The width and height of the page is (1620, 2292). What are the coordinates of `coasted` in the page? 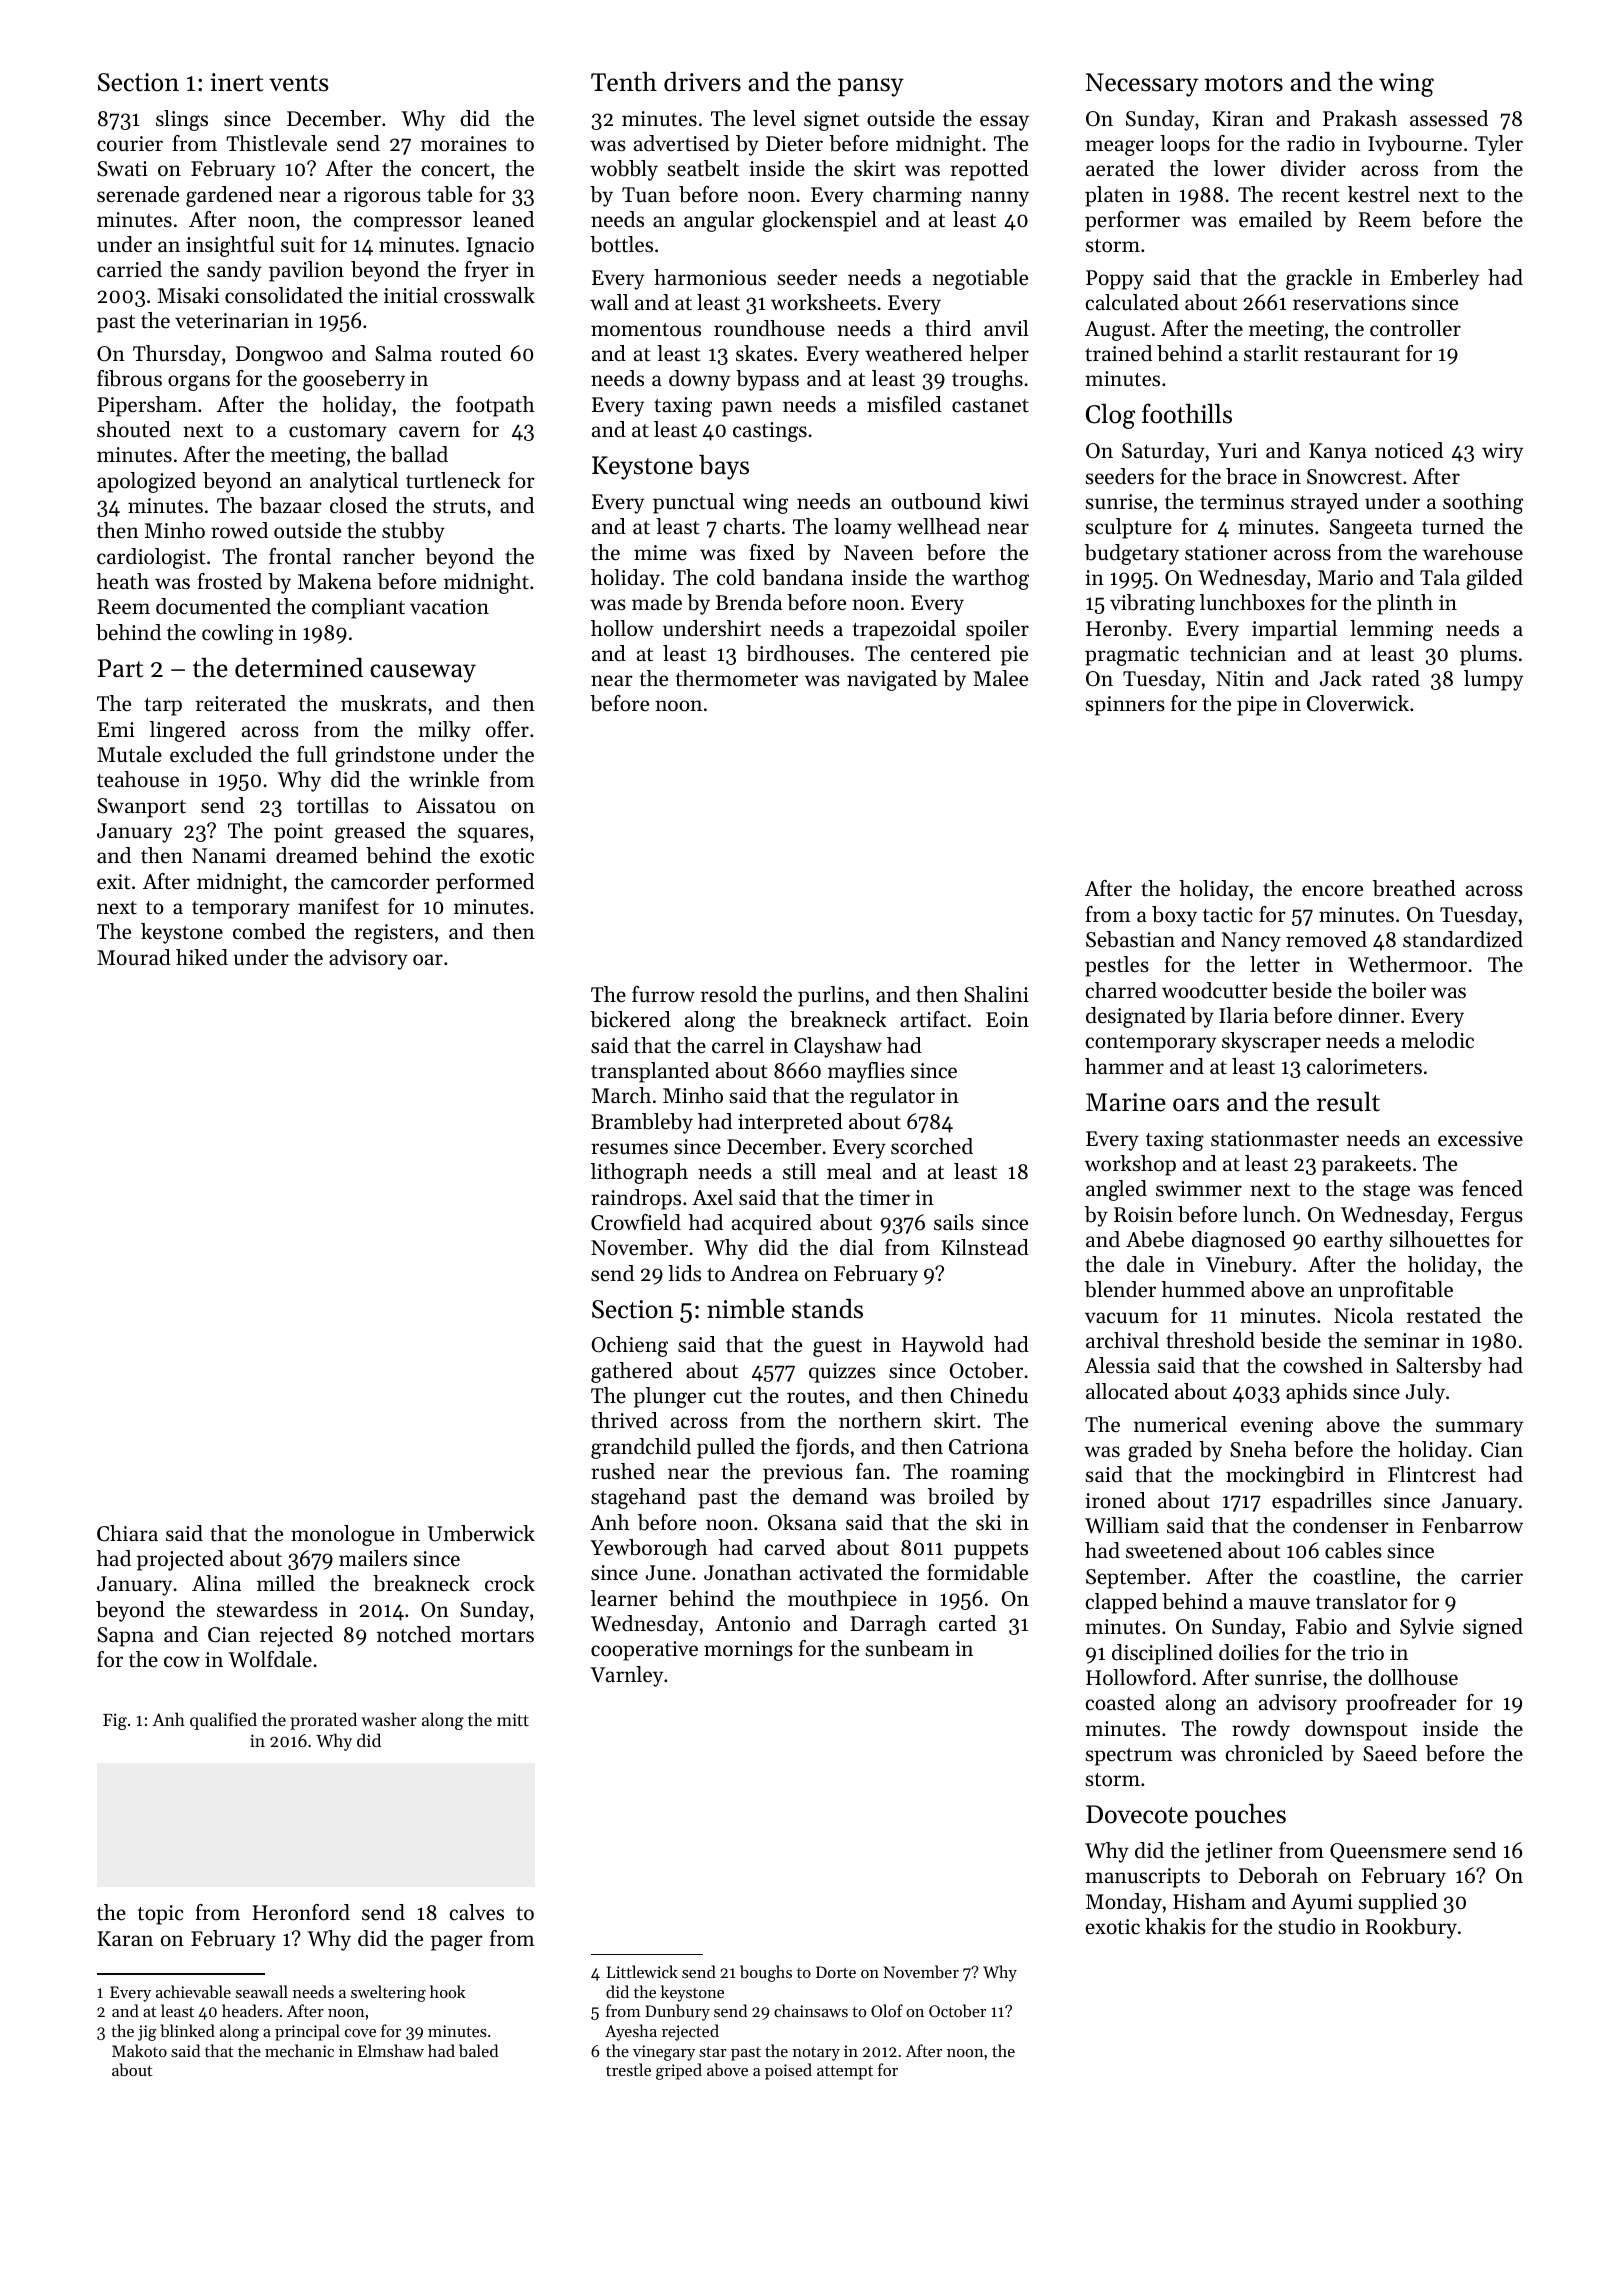 It's located at (1120, 1702).
